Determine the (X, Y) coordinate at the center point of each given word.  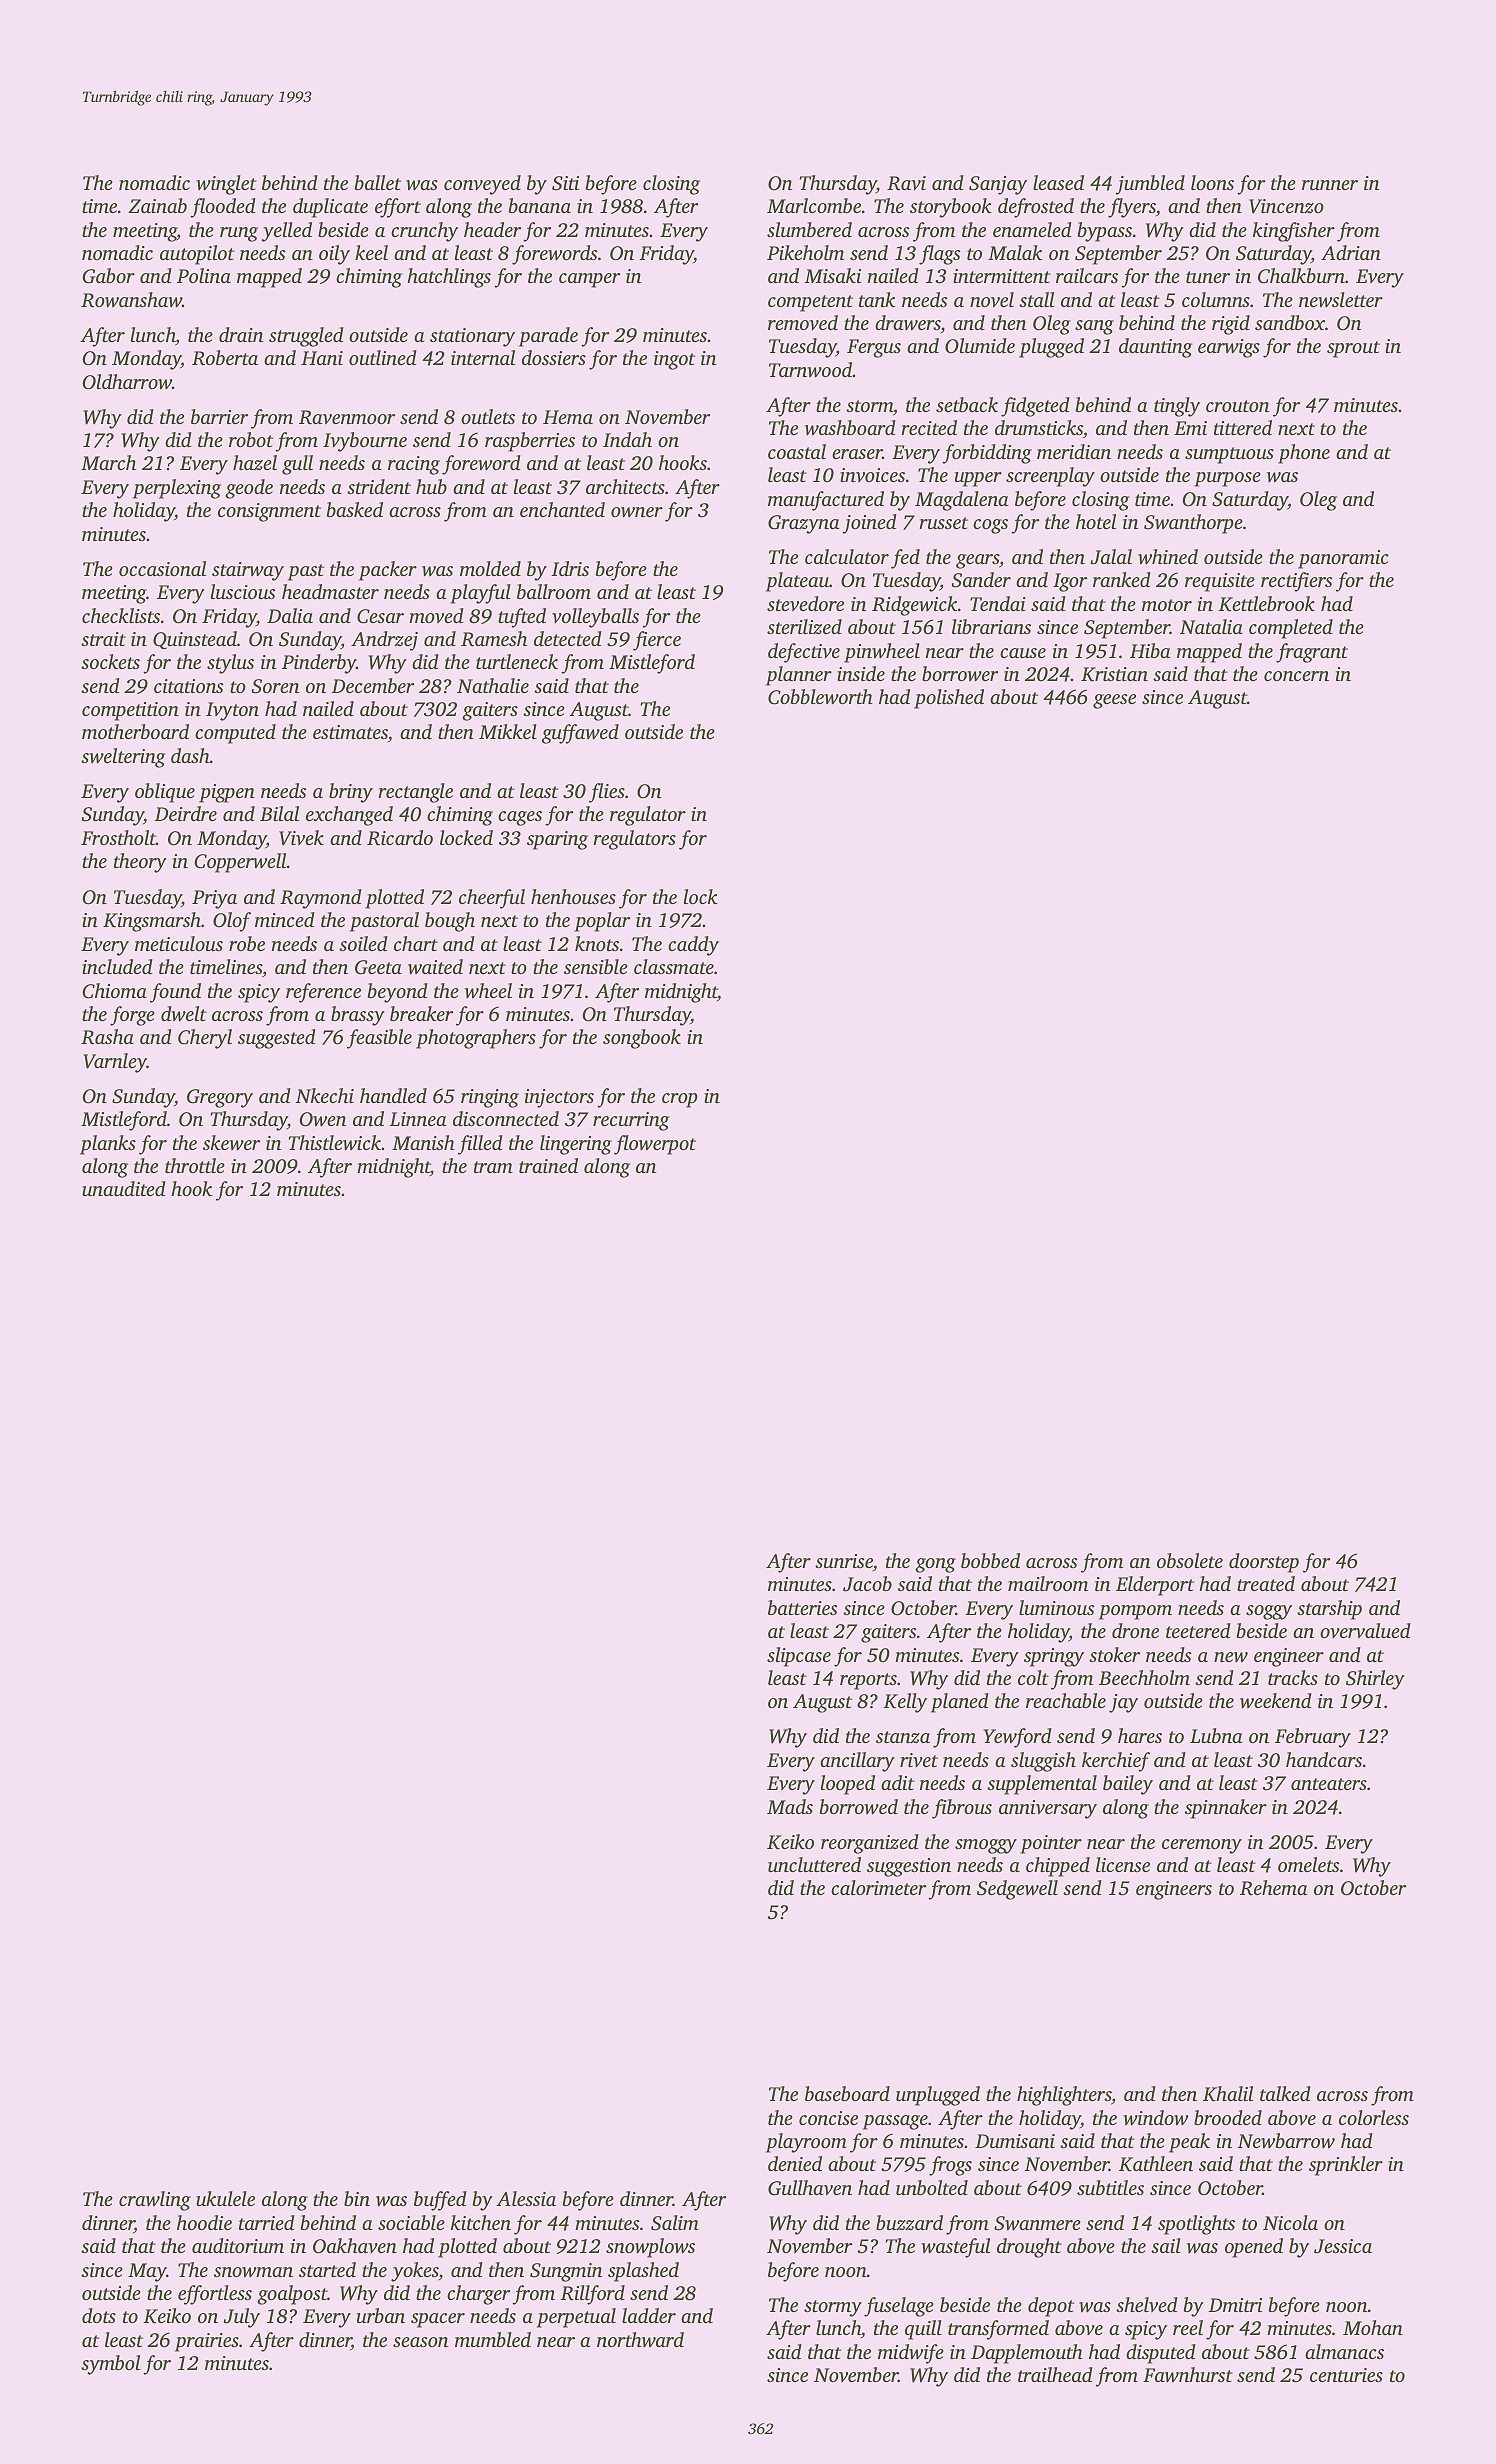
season (420, 2342)
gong (935, 1565)
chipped (1058, 1867)
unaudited (124, 1188)
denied (795, 2163)
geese (1114, 701)
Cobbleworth (820, 697)
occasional (162, 568)
